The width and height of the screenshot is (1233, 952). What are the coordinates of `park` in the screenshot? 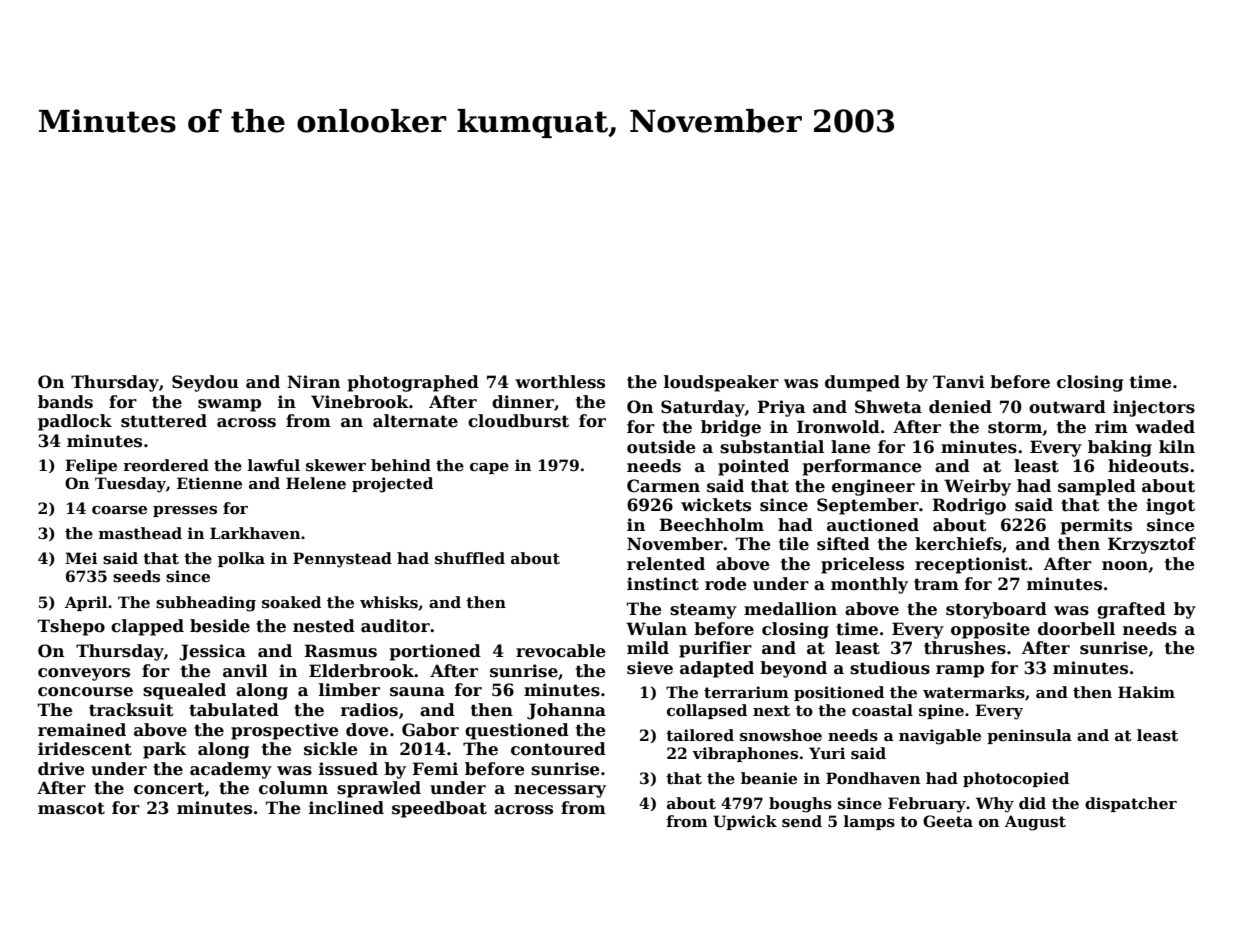 It's located at (165, 750).
